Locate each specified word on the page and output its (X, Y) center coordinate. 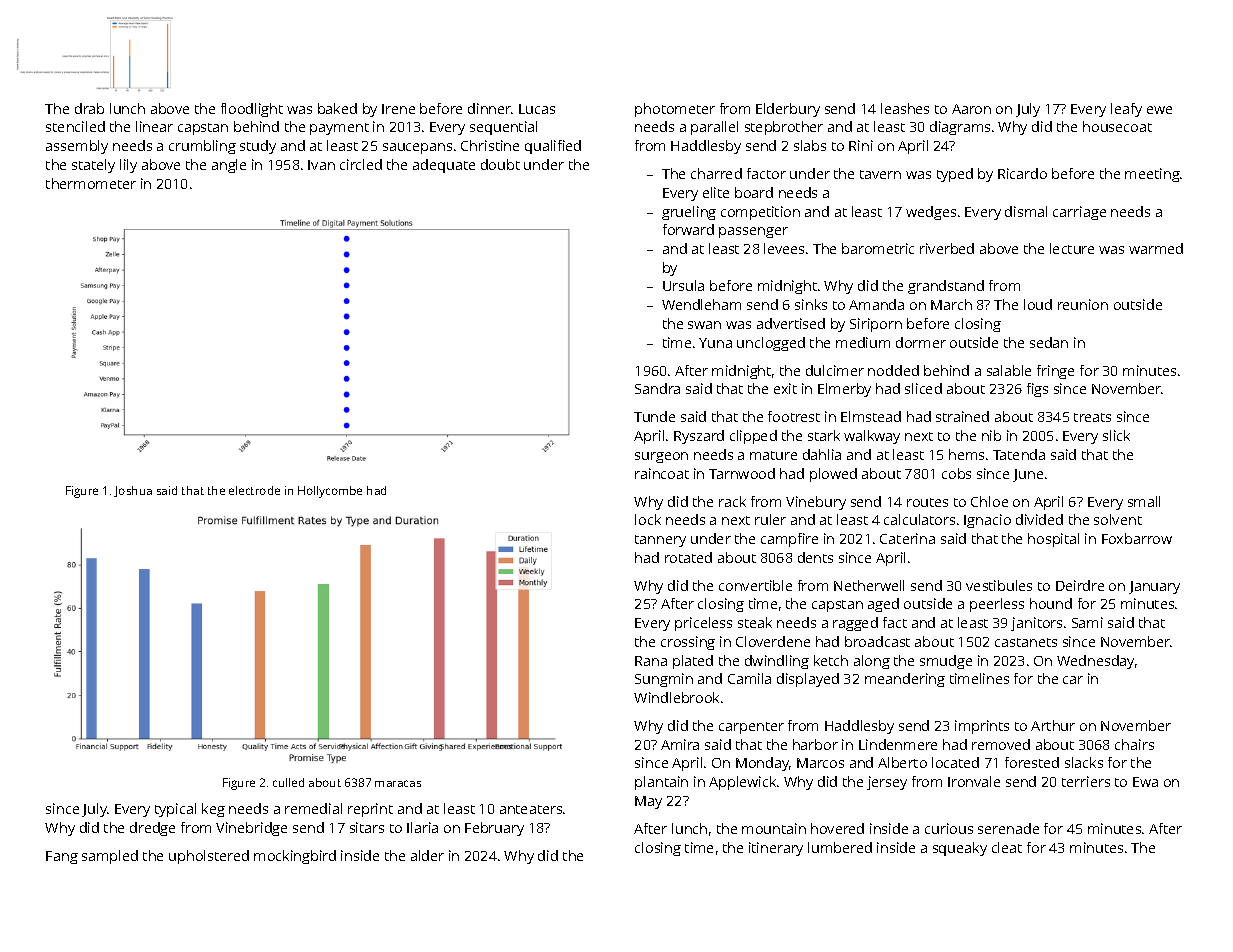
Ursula (683, 285)
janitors (1036, 624)
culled (288, 782)
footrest (794, 416)
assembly (77, 147)
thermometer (91, 183)
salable (1009, 370)
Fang (62, 857)
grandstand (946, 287)
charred (716, 173)
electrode (254, 490)
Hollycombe (330, 492)
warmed (1156, 248)
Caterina (907, 538)
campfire (789, 540)
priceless (703, 624)
